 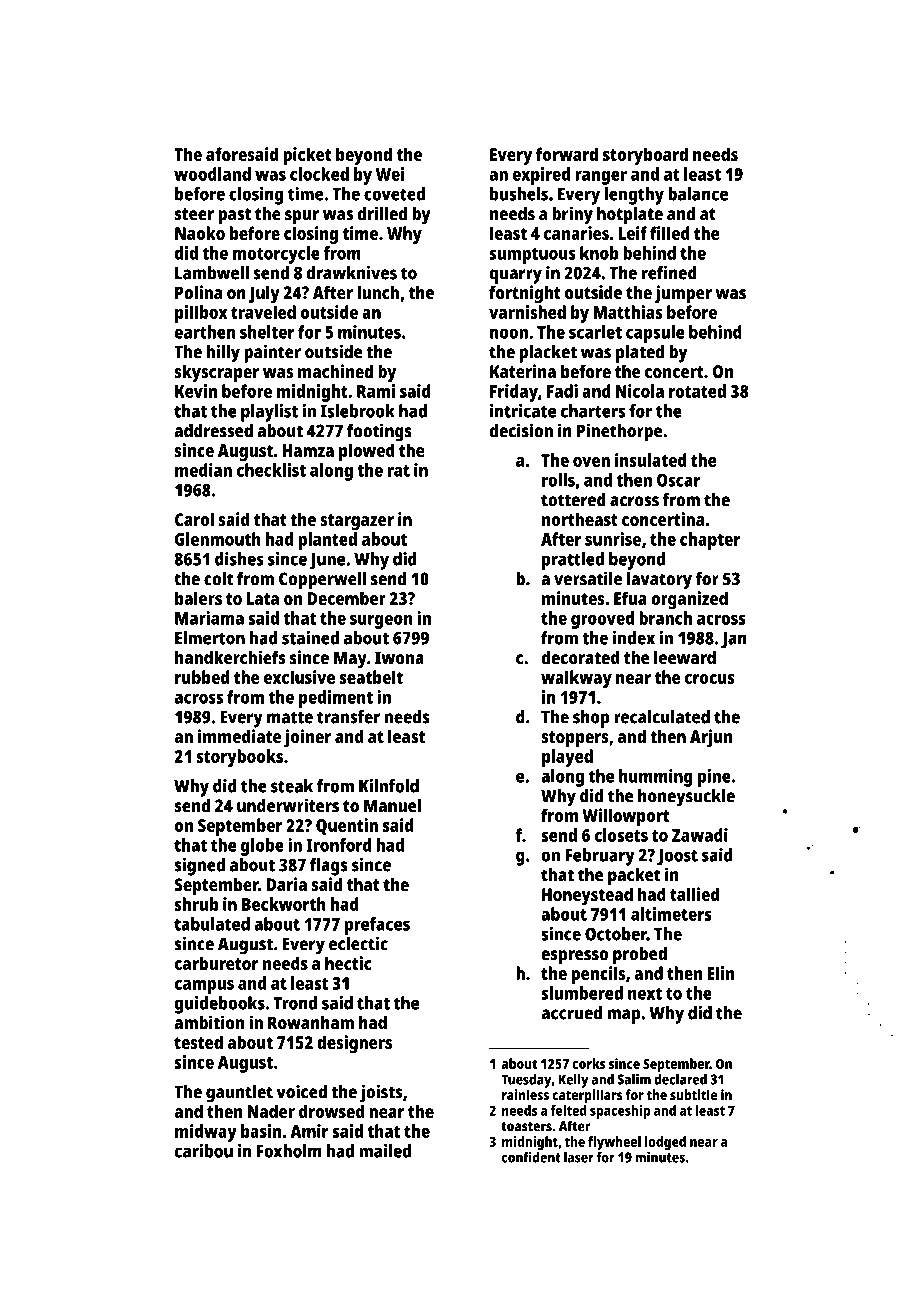 I want to click on woodland, so click(x=212, y=174).
